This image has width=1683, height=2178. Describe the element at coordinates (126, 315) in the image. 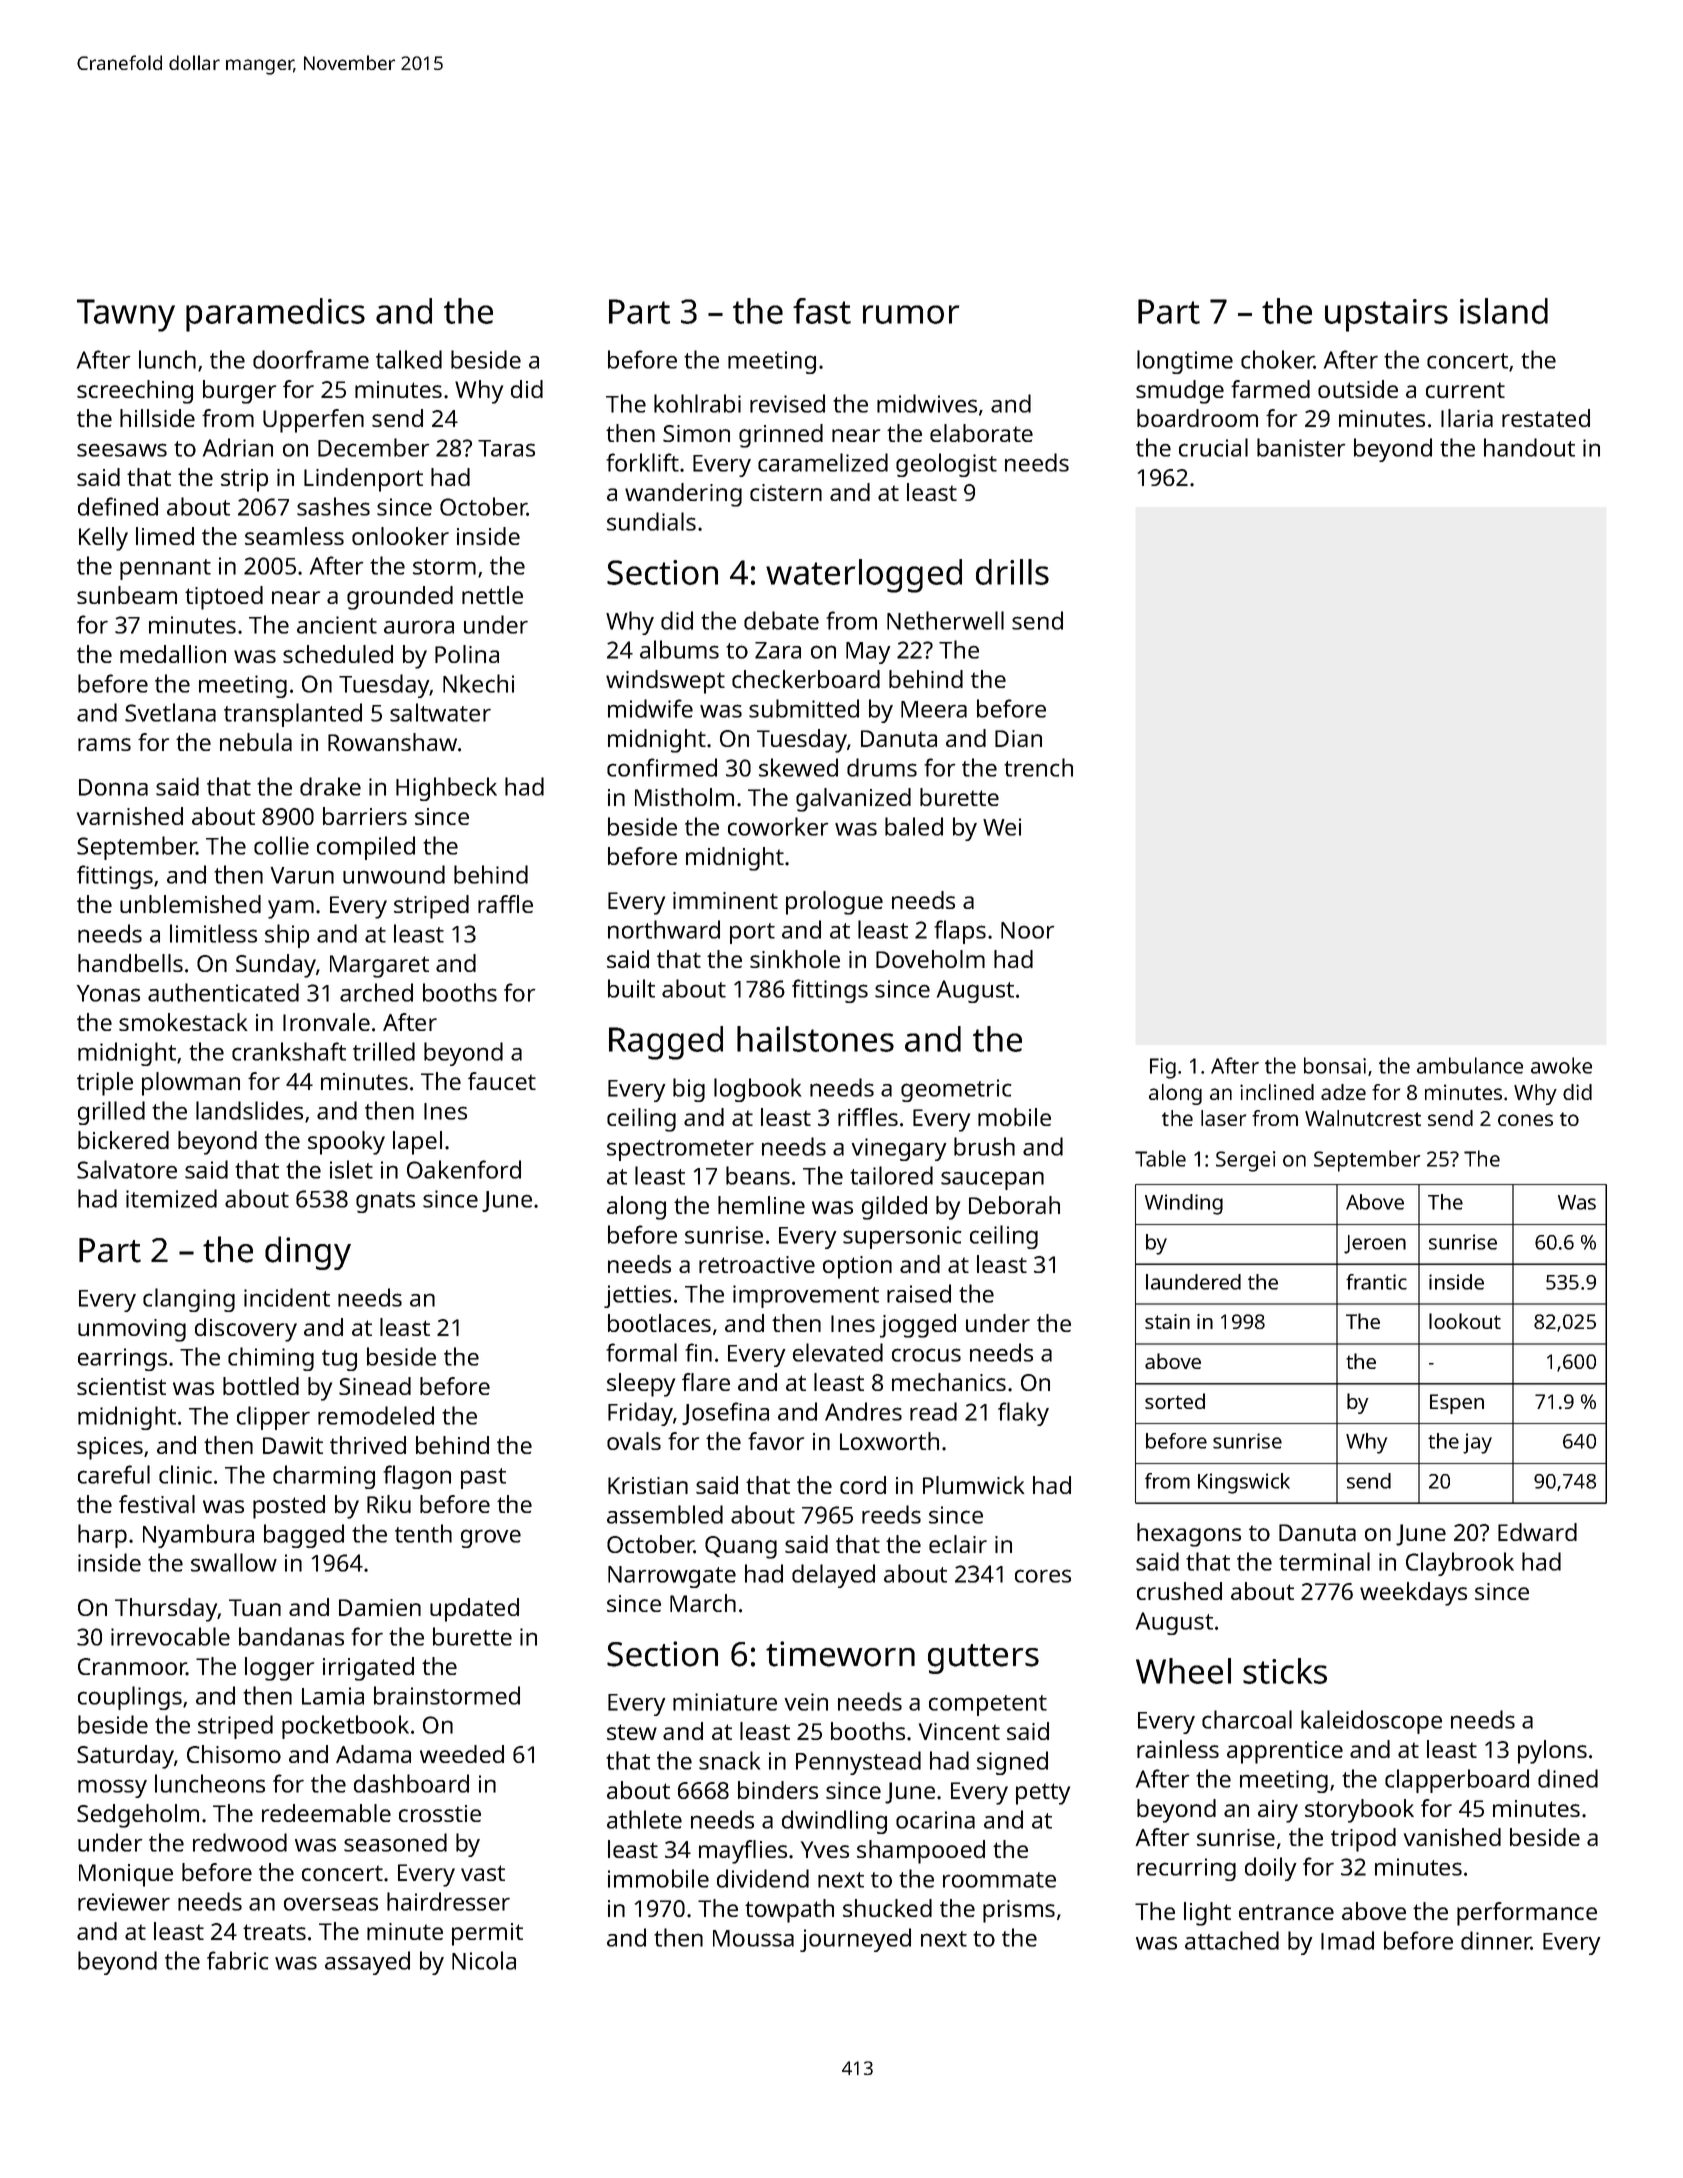

I see `Tawny` at that location.
